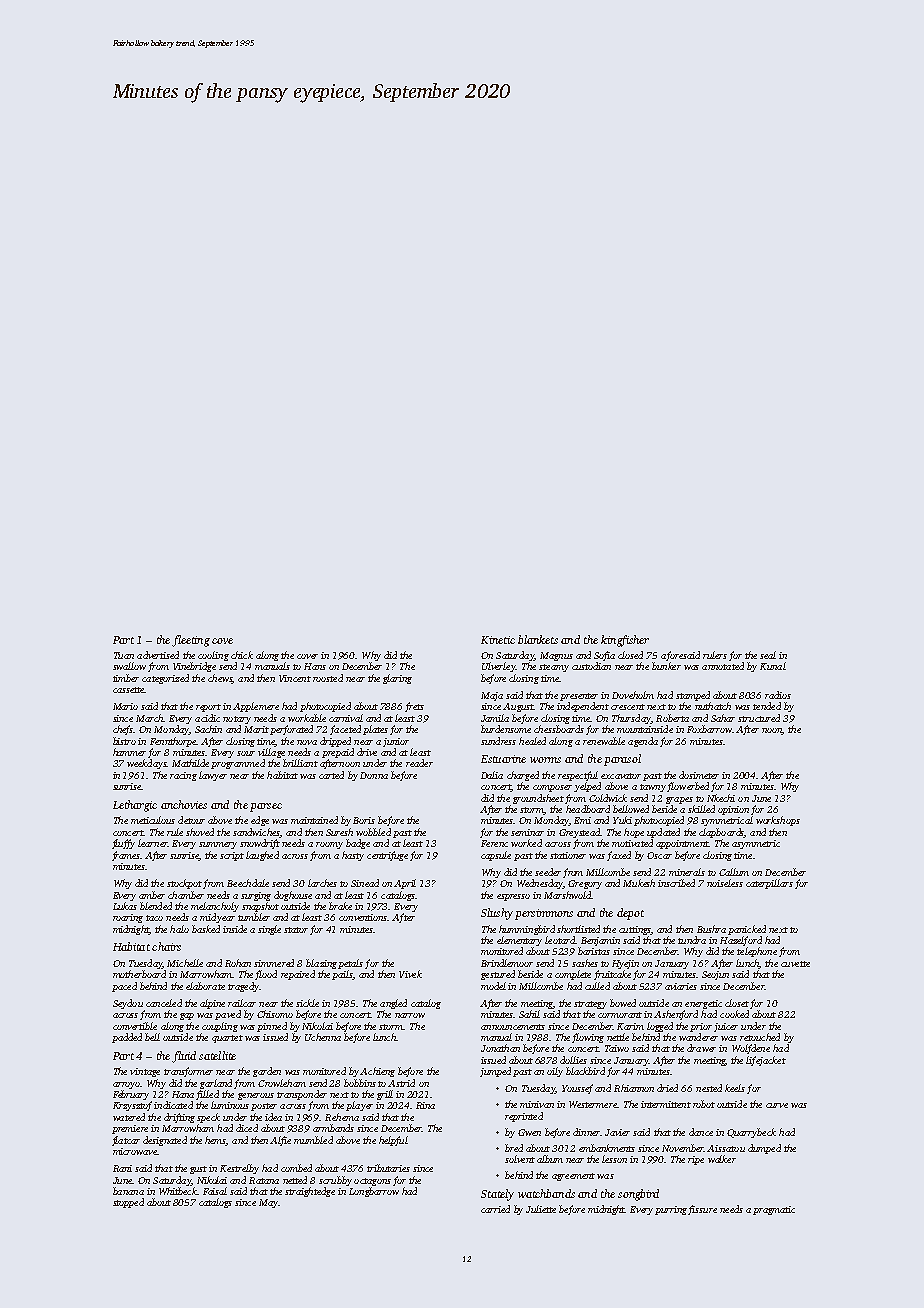 This screenshot has height=1308, width=924. What do you see at coordinates (363, 917) in the screenshot?
I see `conventions` at bounding box center [363, 917].
